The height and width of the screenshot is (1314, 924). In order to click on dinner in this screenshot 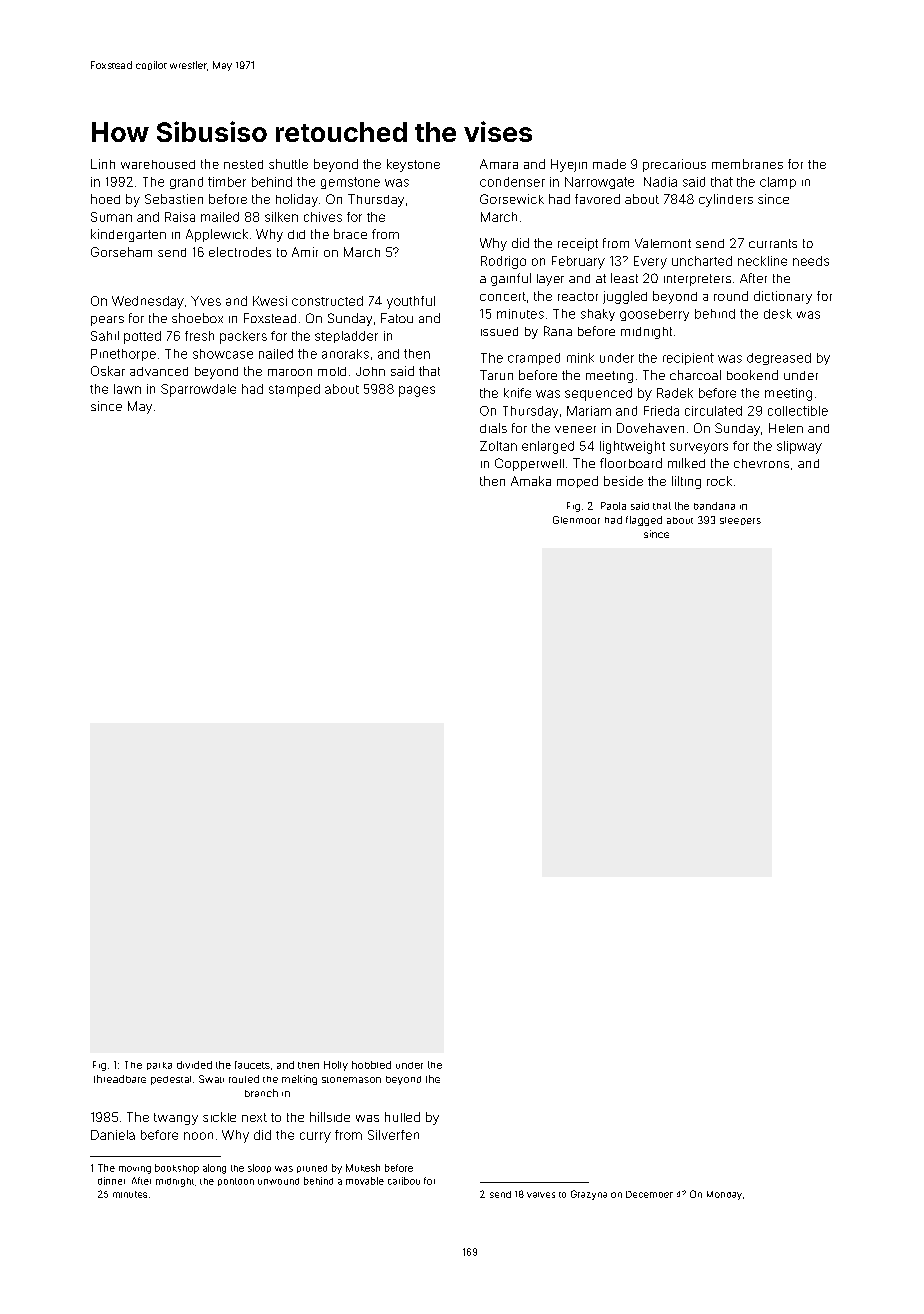, I will do `click(111, 1181)`.
